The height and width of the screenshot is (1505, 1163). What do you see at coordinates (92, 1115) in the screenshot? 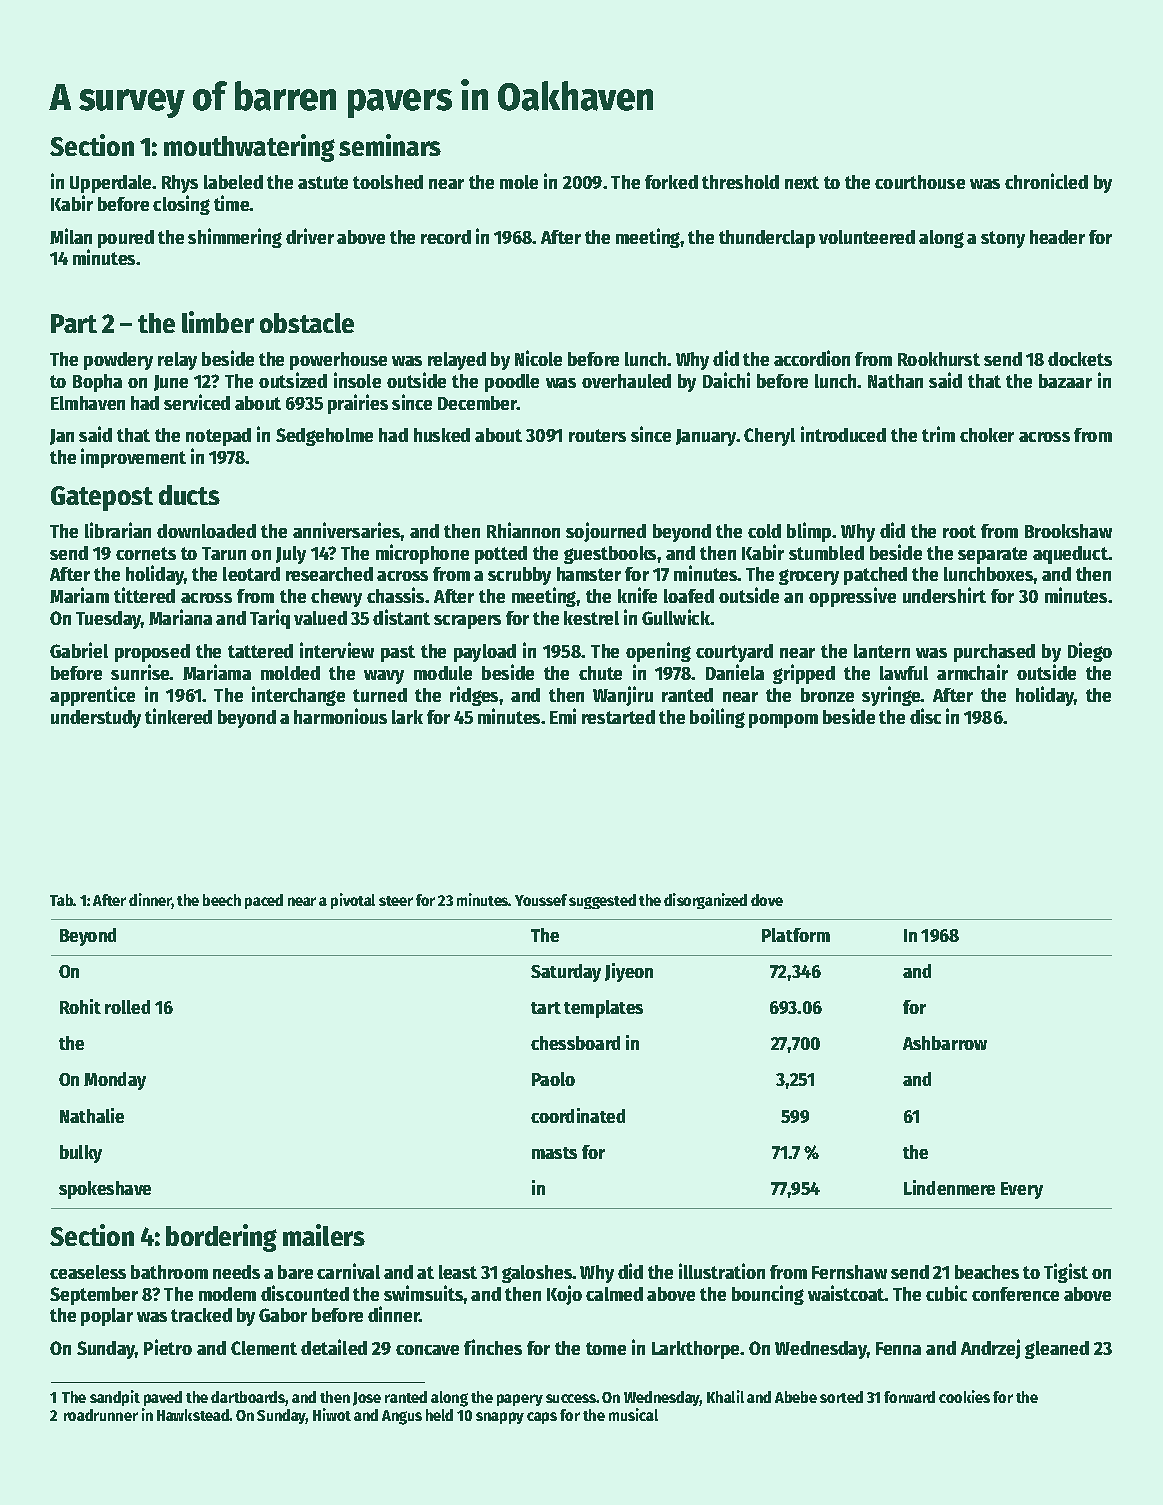
I see `Nathalie` at bounding box center [92, 1115].
